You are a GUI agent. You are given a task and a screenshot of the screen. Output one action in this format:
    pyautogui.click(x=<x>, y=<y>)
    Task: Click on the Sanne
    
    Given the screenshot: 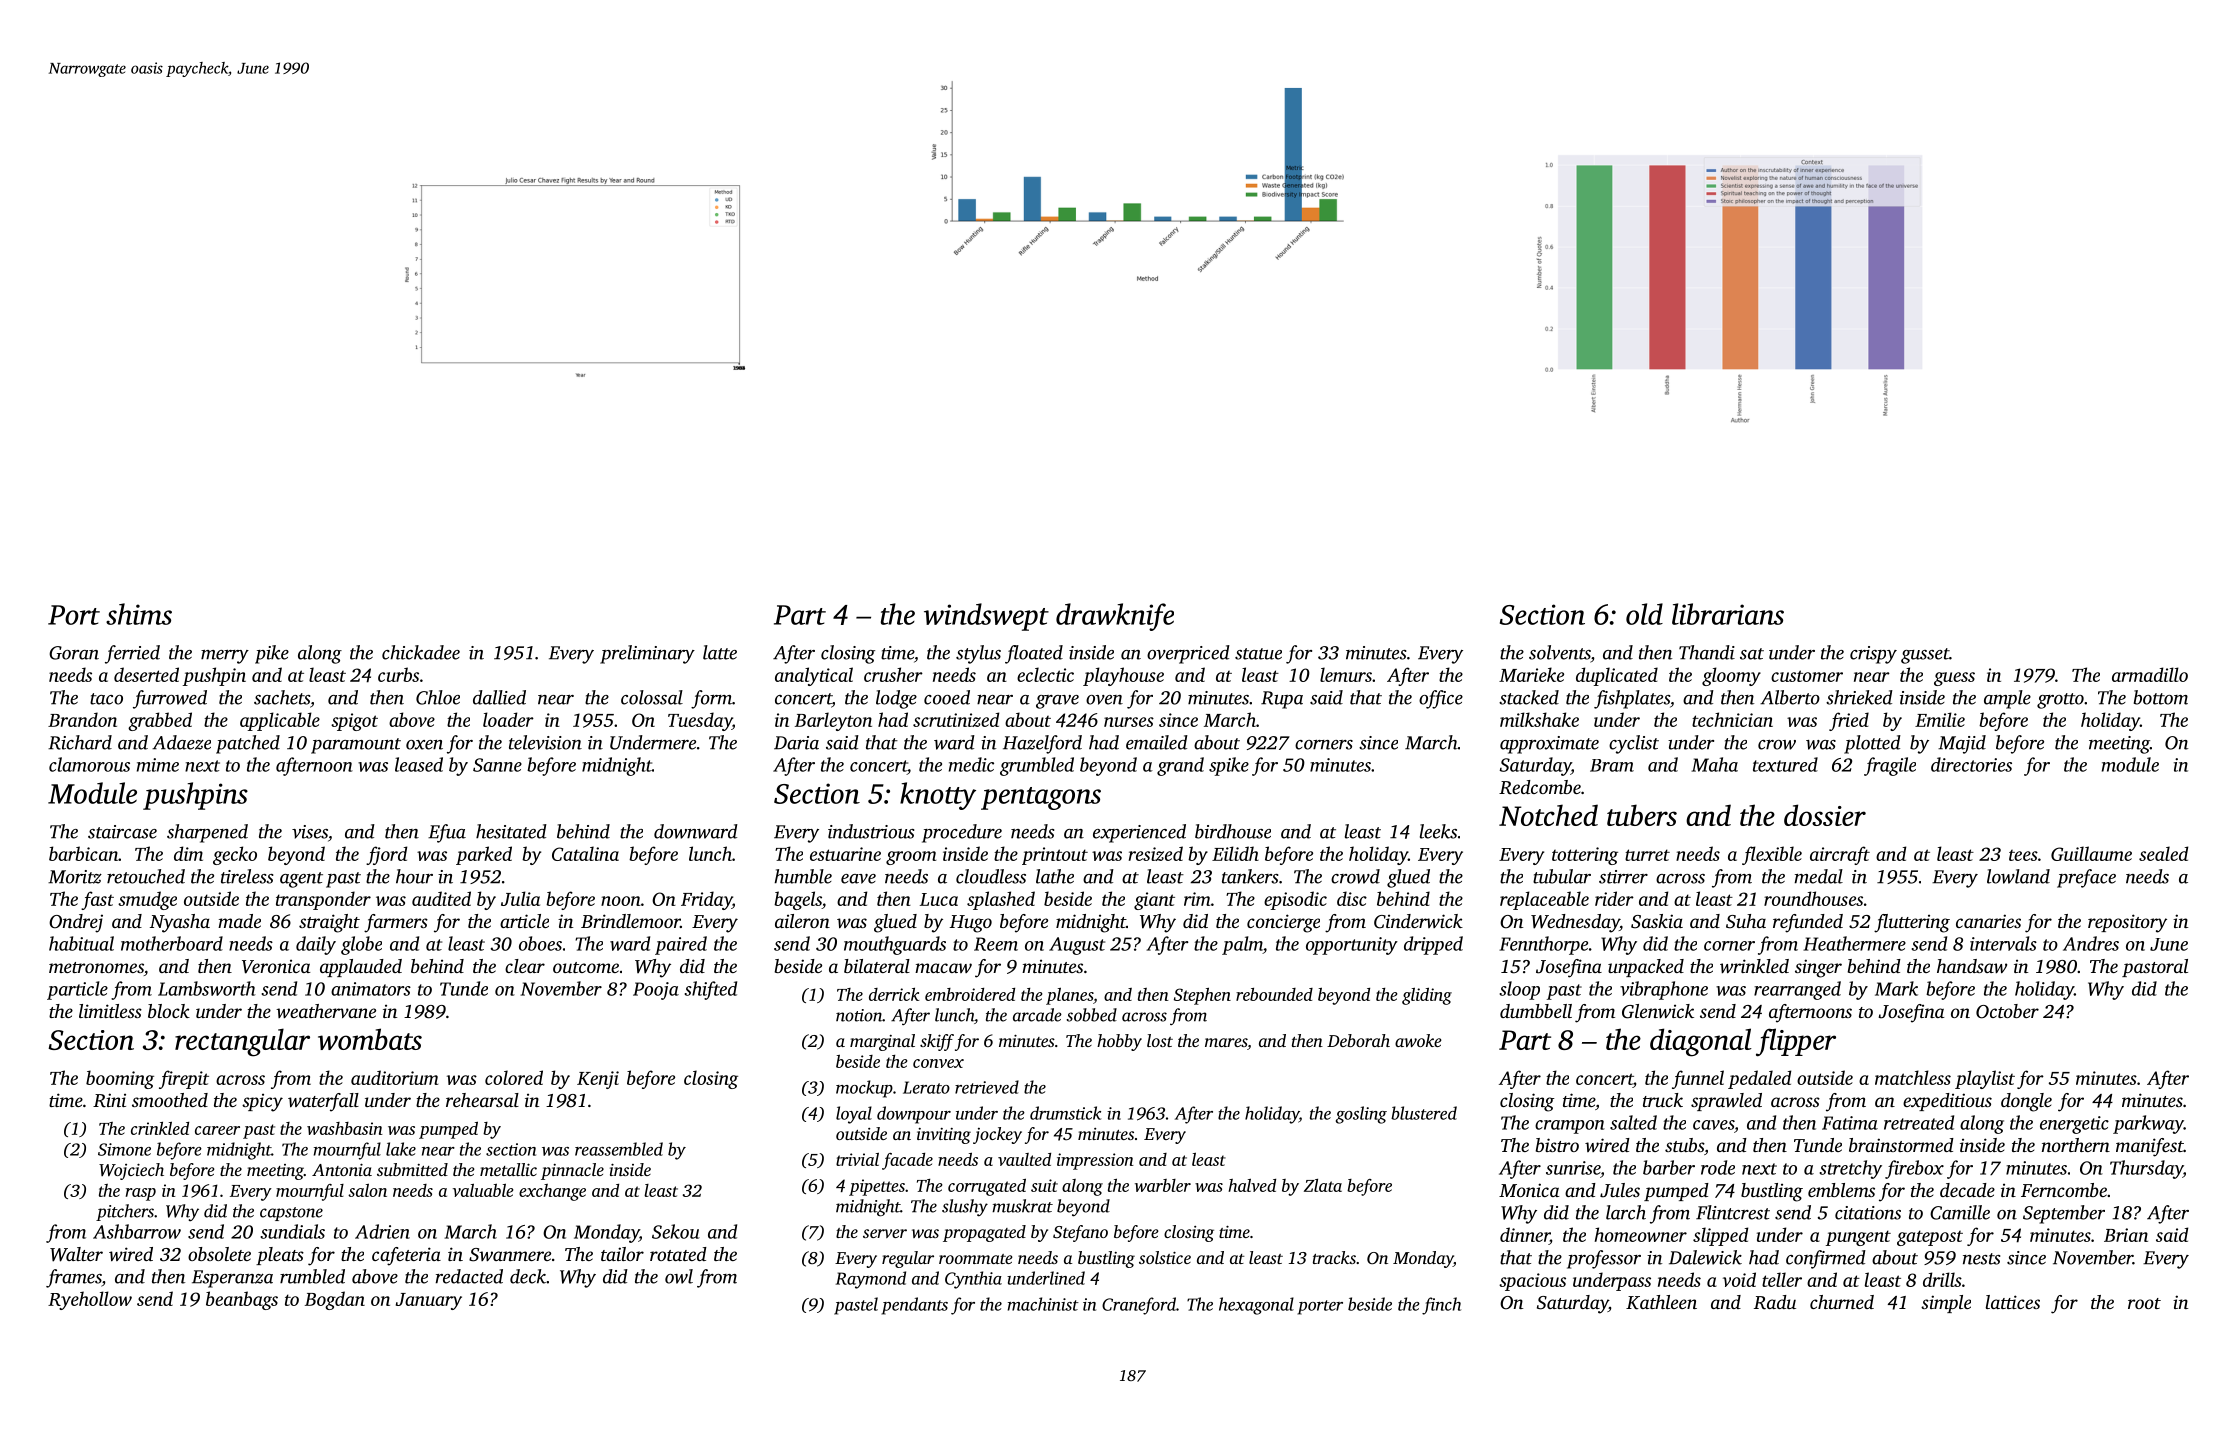 What is the action you would take?
    pyautogui.click(x=497, y=765)
